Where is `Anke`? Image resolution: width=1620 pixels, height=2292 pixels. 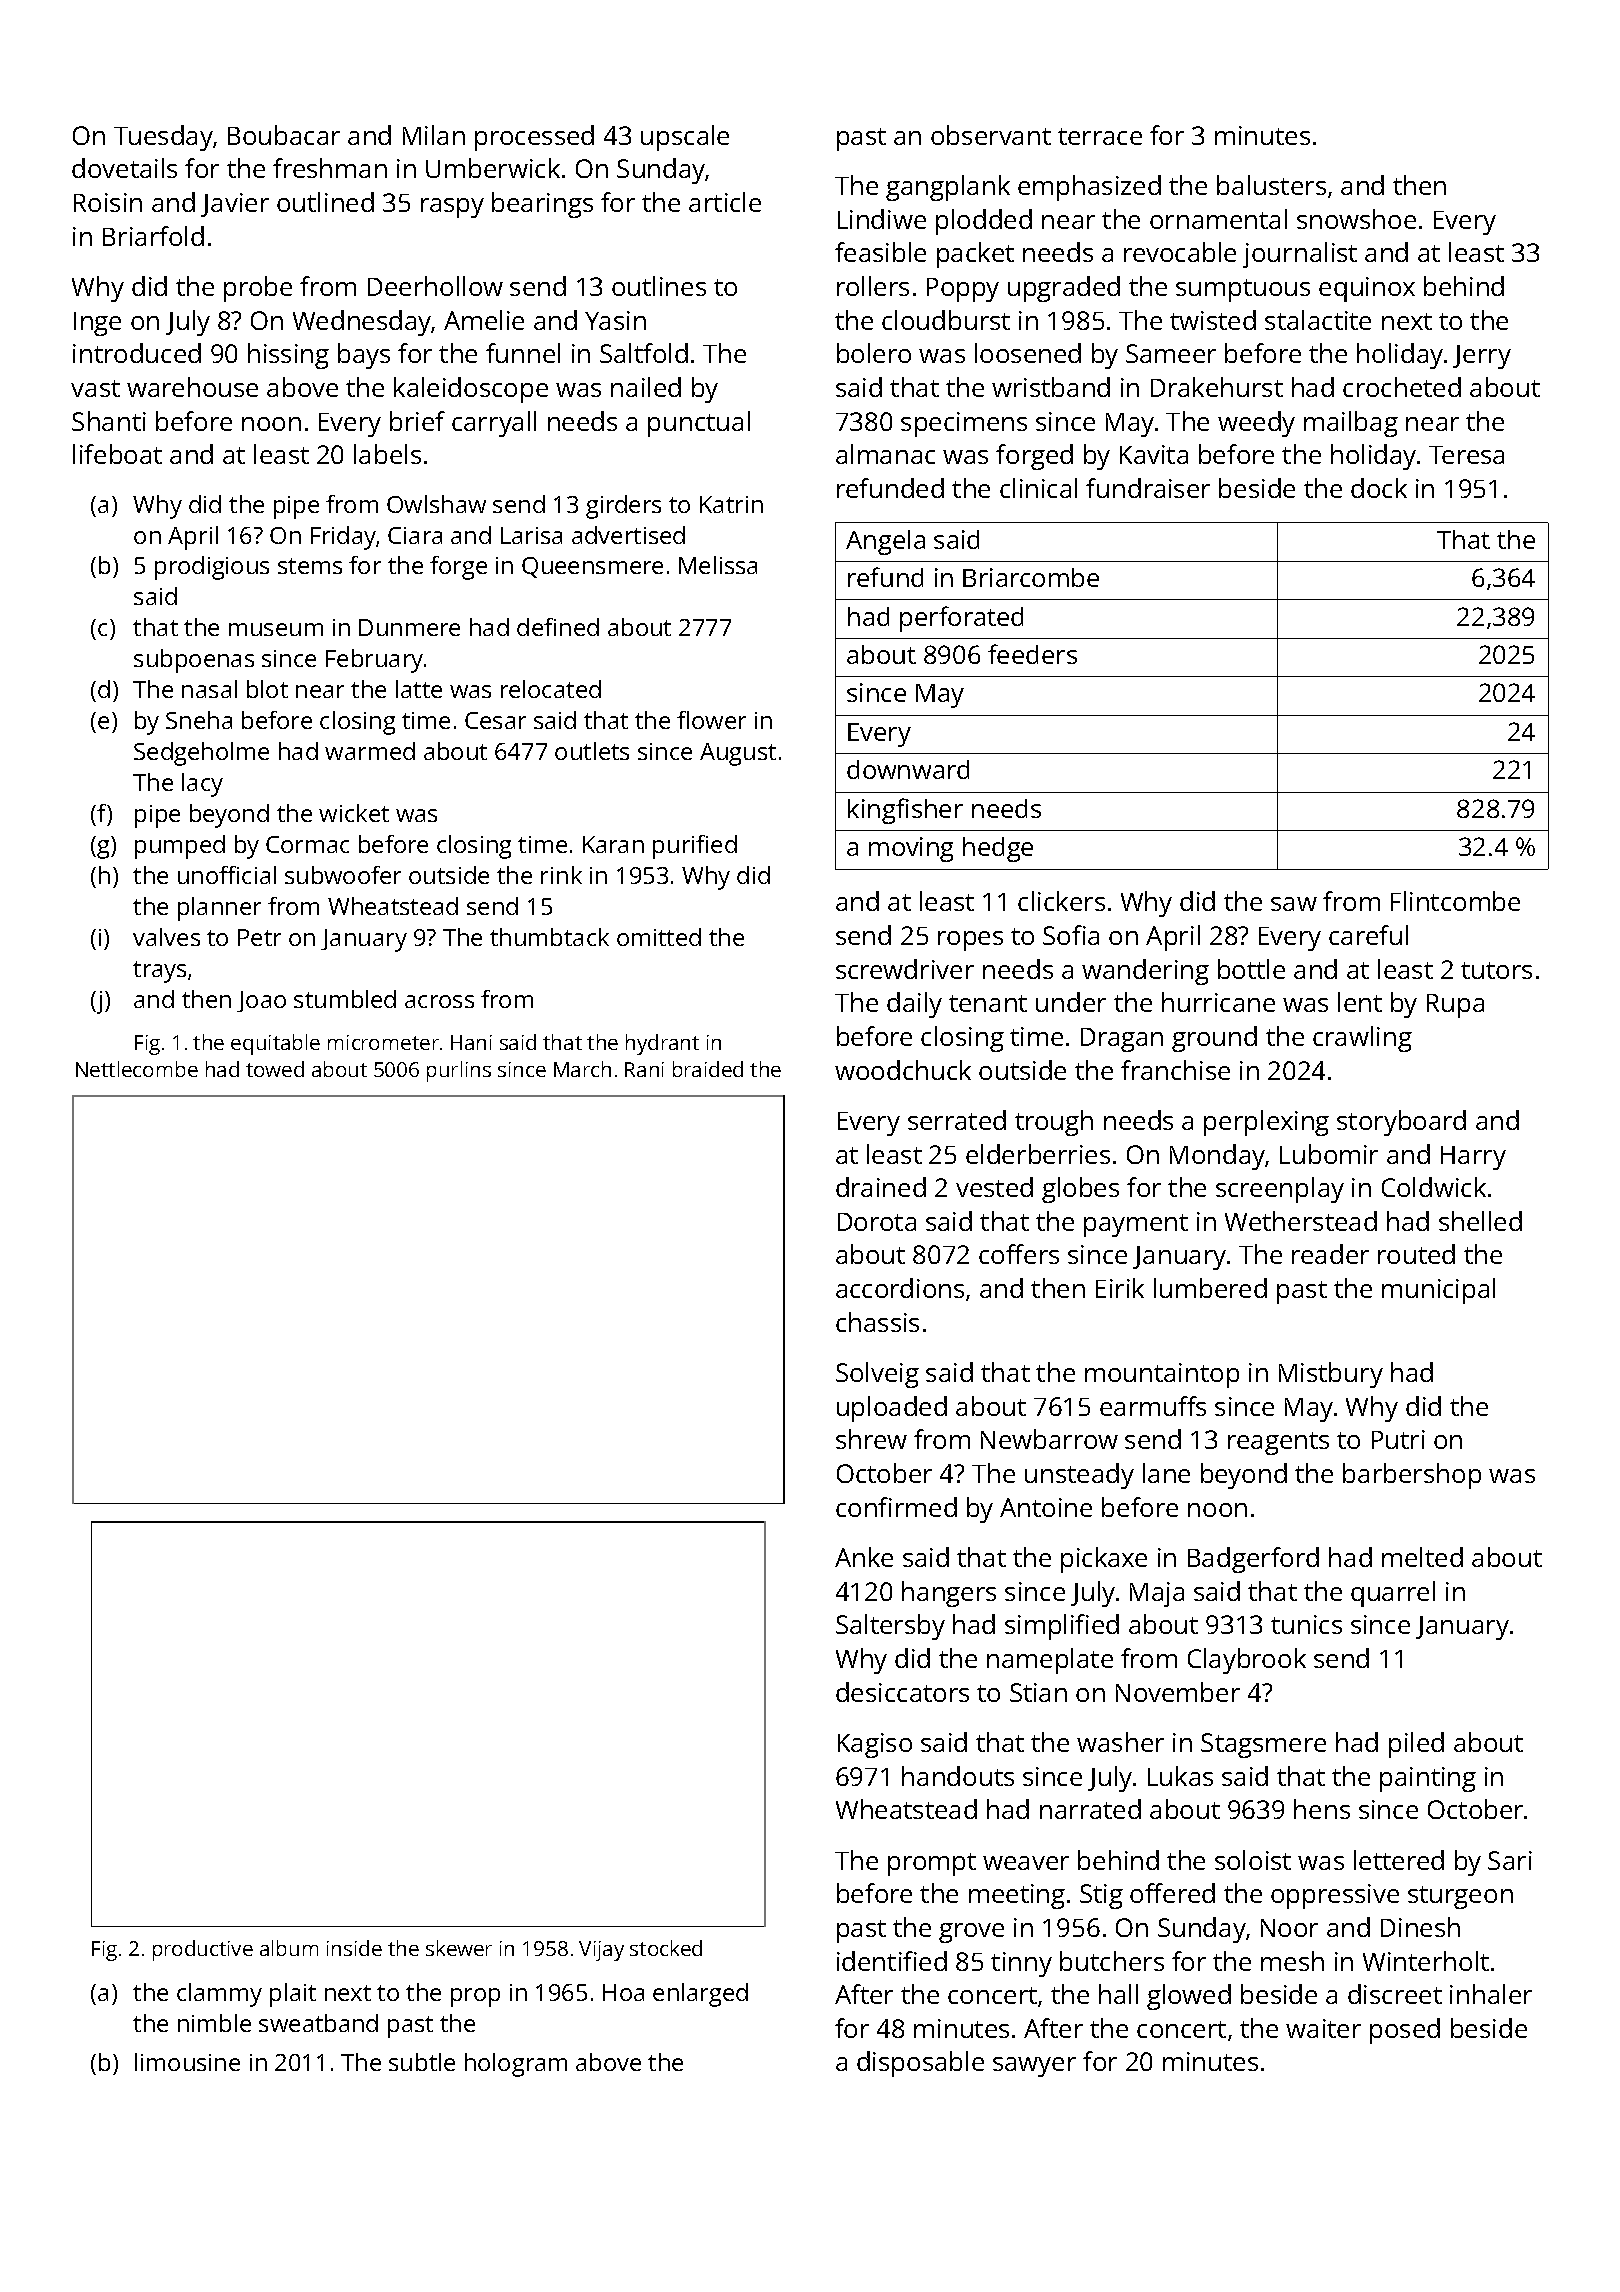
Anke is located at coordinates (864, 1557).
